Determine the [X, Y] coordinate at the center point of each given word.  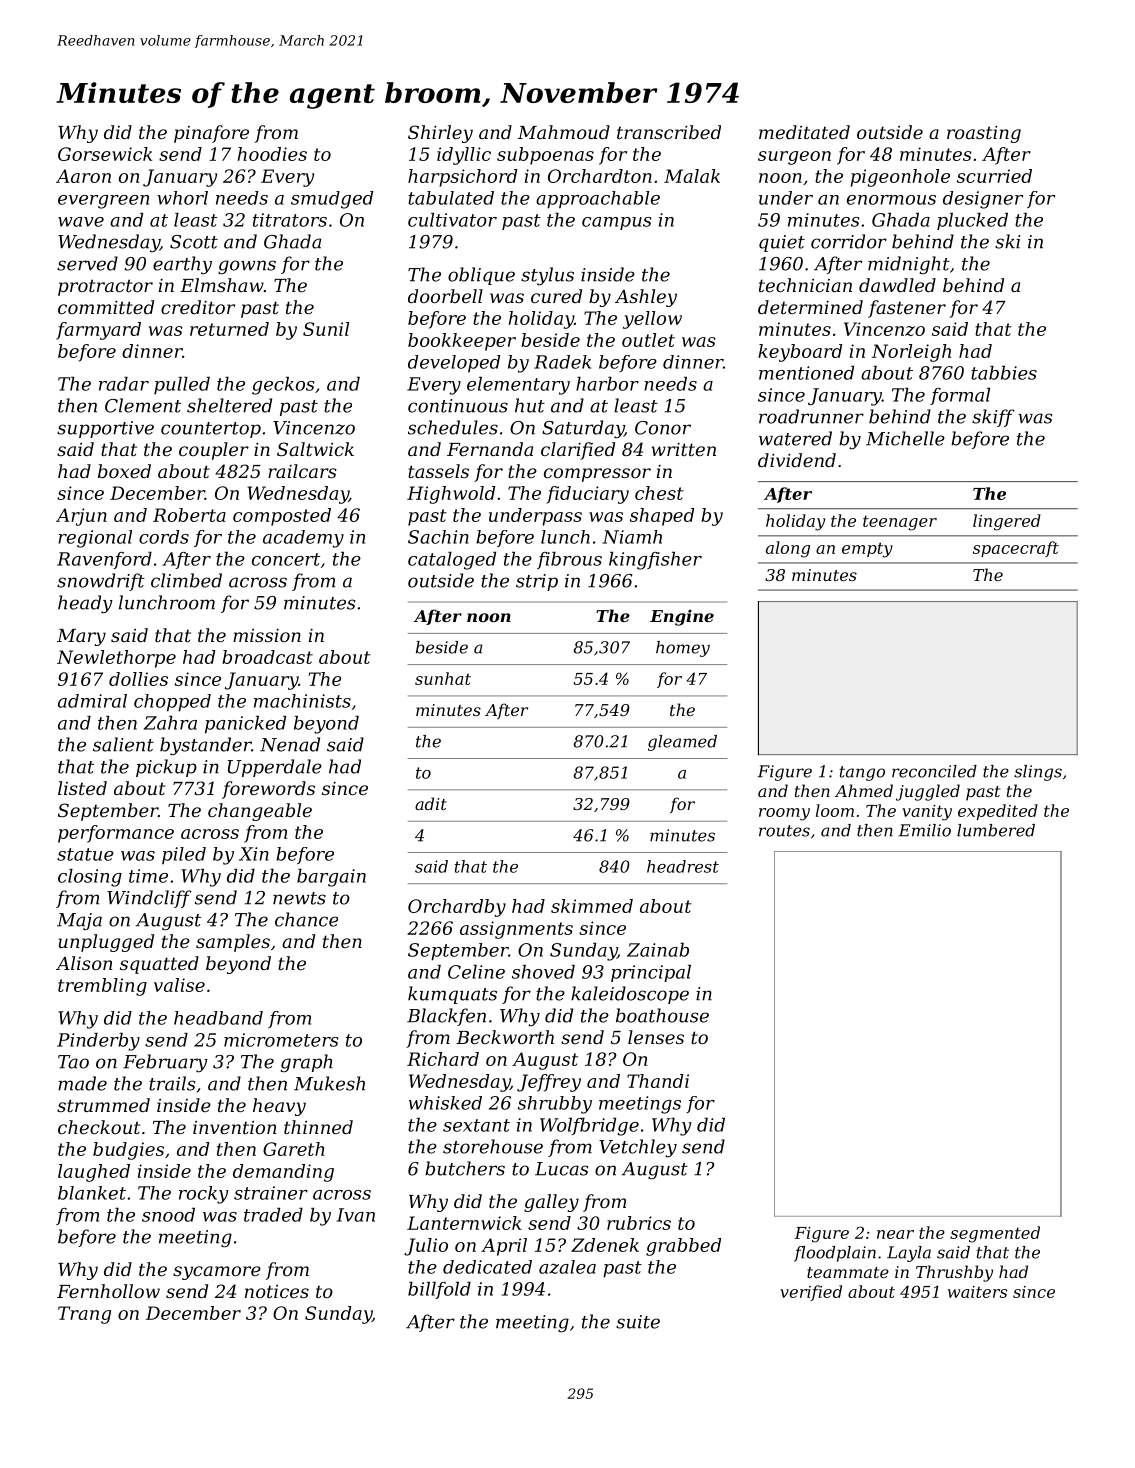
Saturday [583, 429]
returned [229, 329]
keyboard [800, 353]
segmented [995, 1234]
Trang [84, 1315]
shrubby [555, 1105]
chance [306, 919]
